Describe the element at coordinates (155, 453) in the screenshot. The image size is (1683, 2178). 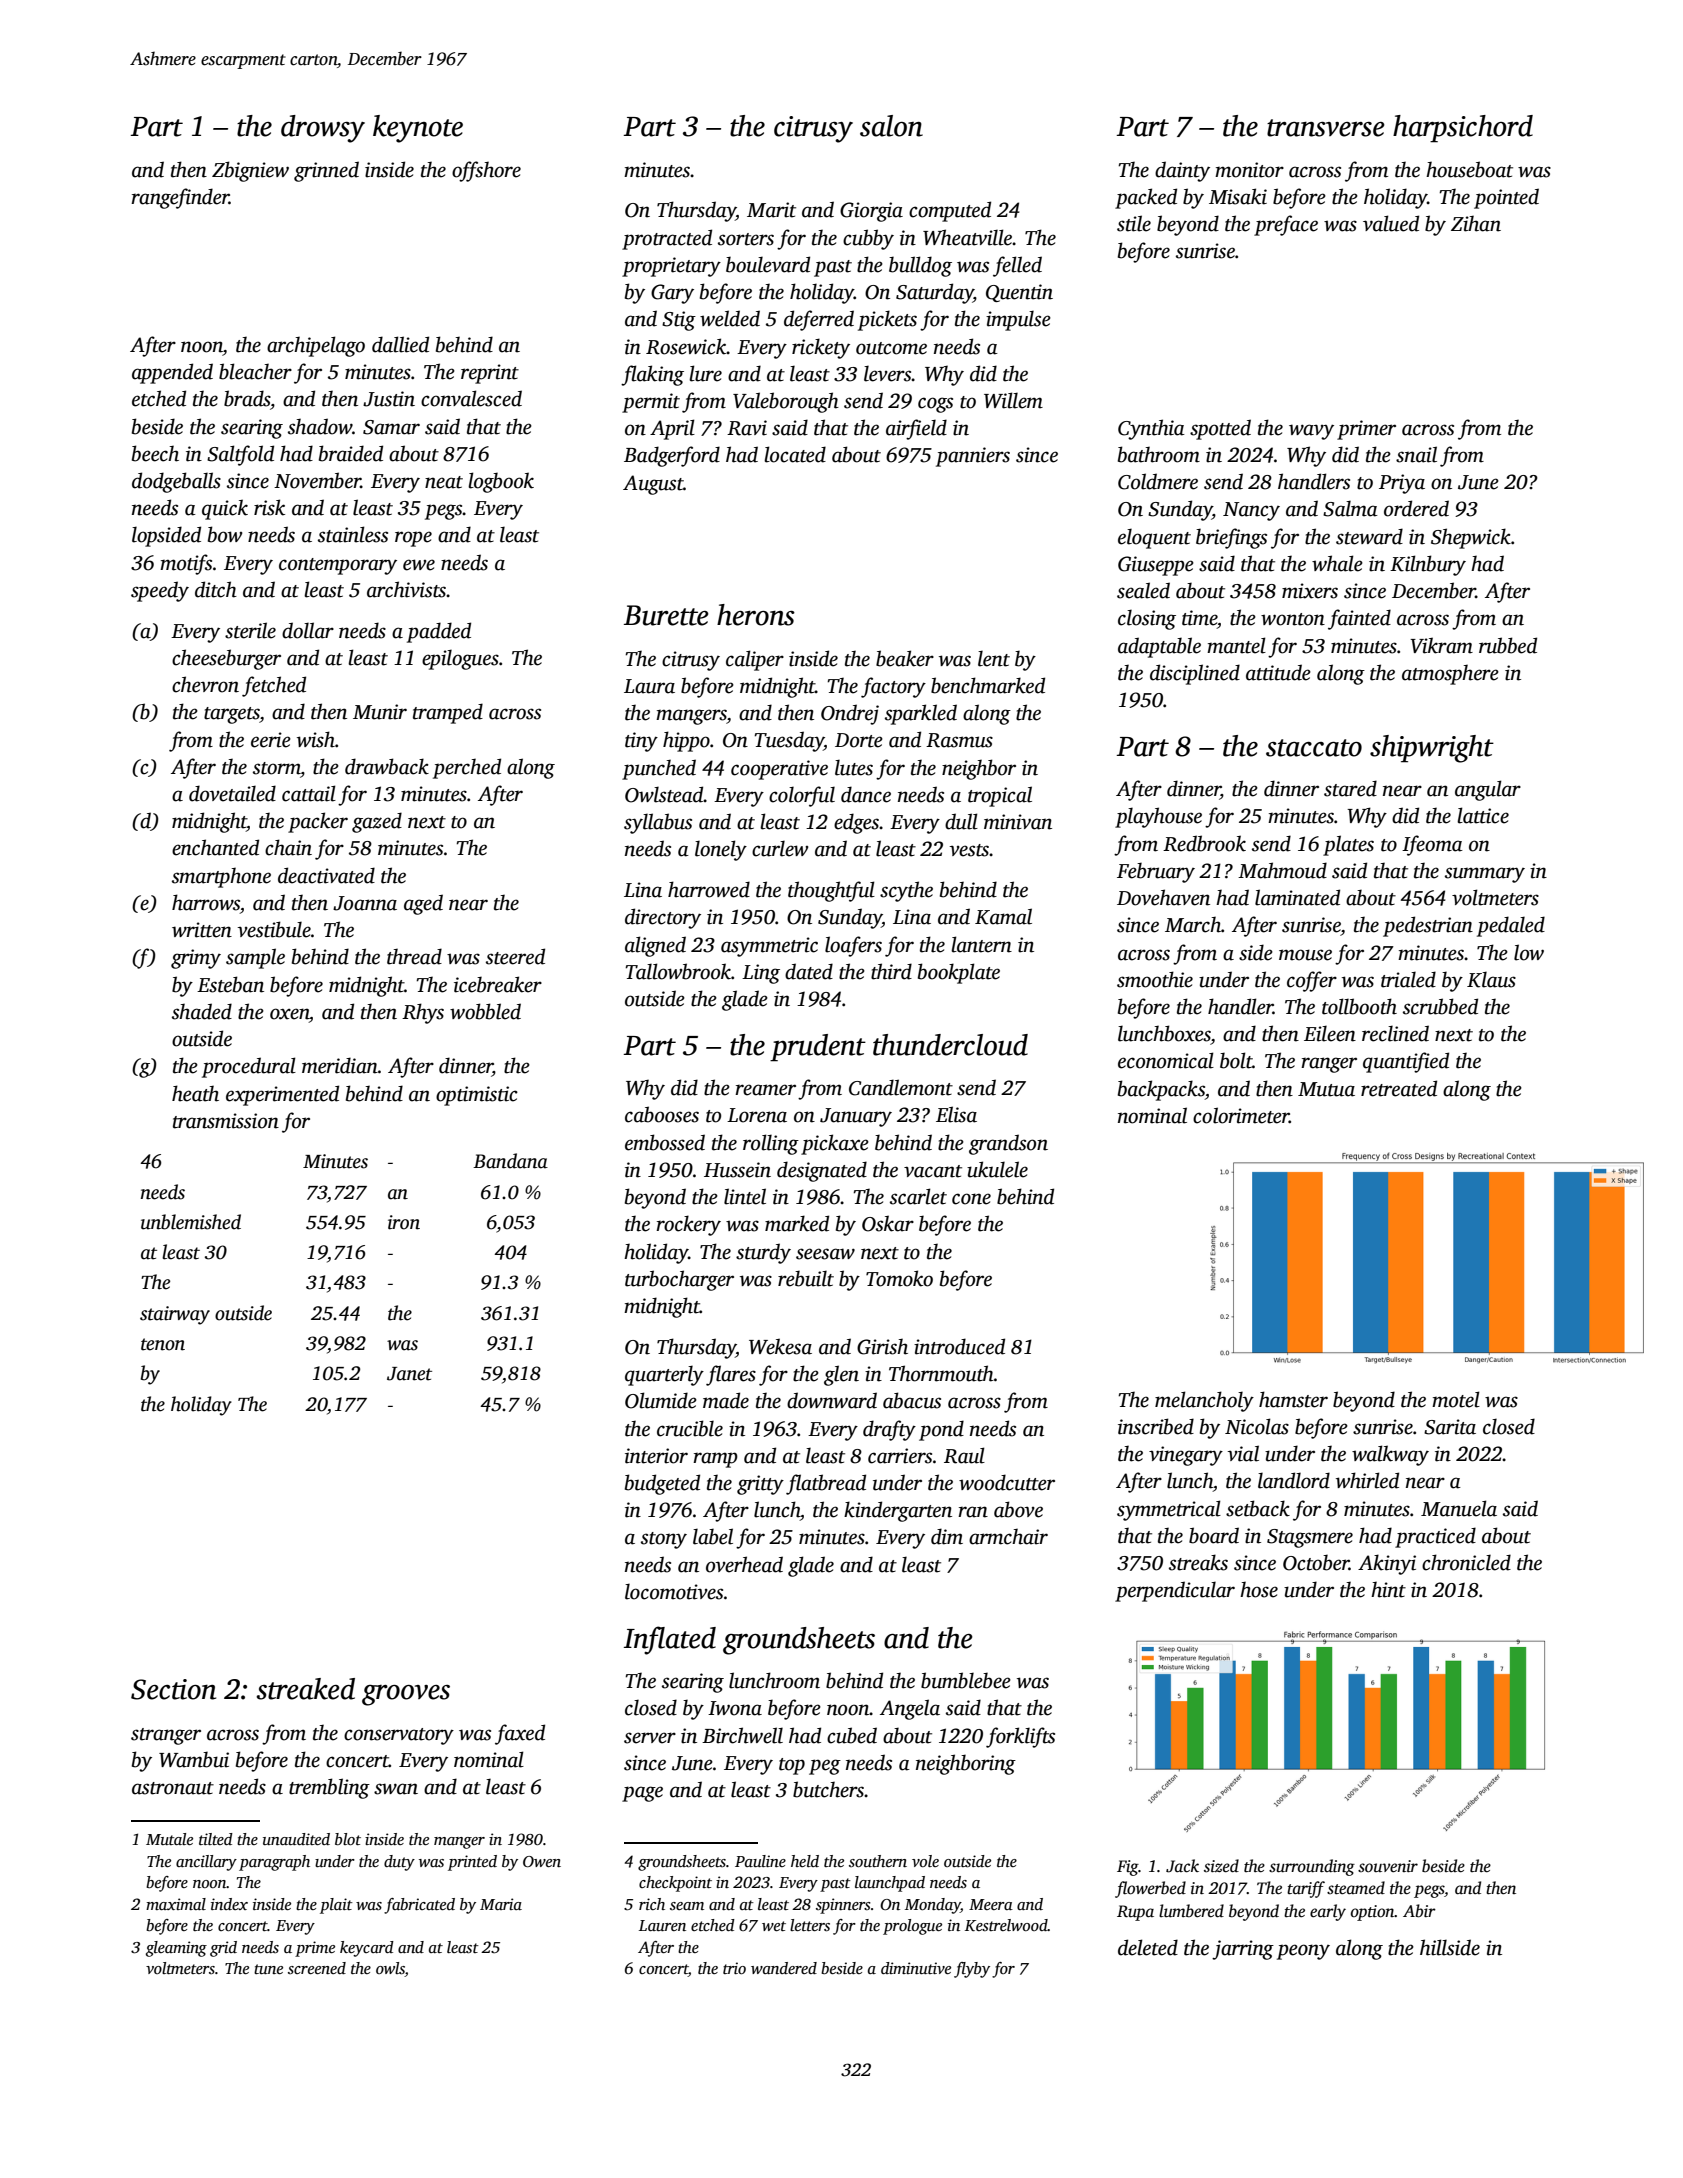
I see `beech` at that location.
